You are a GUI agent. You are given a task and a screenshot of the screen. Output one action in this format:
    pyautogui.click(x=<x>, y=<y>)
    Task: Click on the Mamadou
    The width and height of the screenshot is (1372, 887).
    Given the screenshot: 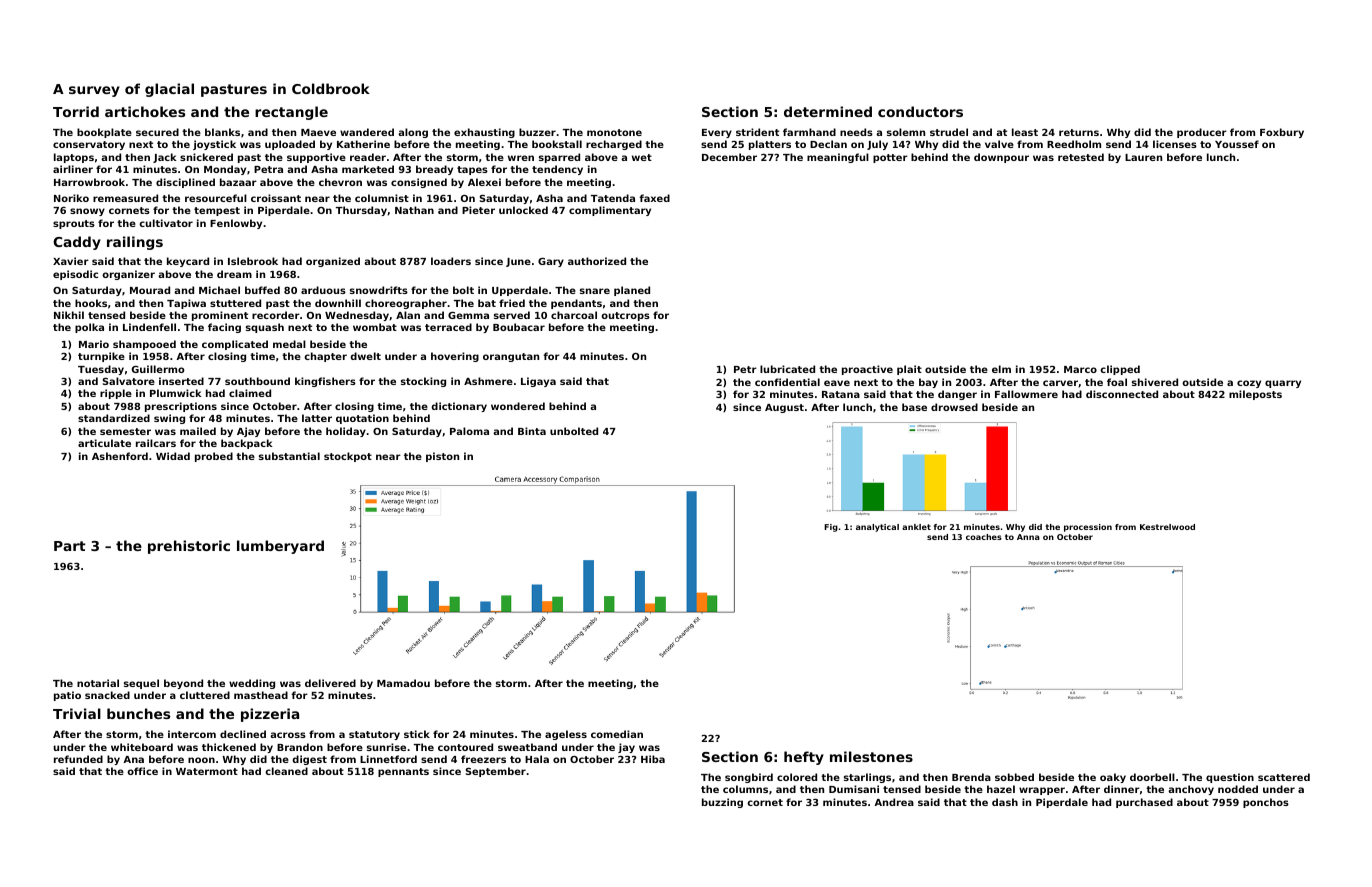 What is the action you would take?
    pyautogui.click(x=403, y=683)
